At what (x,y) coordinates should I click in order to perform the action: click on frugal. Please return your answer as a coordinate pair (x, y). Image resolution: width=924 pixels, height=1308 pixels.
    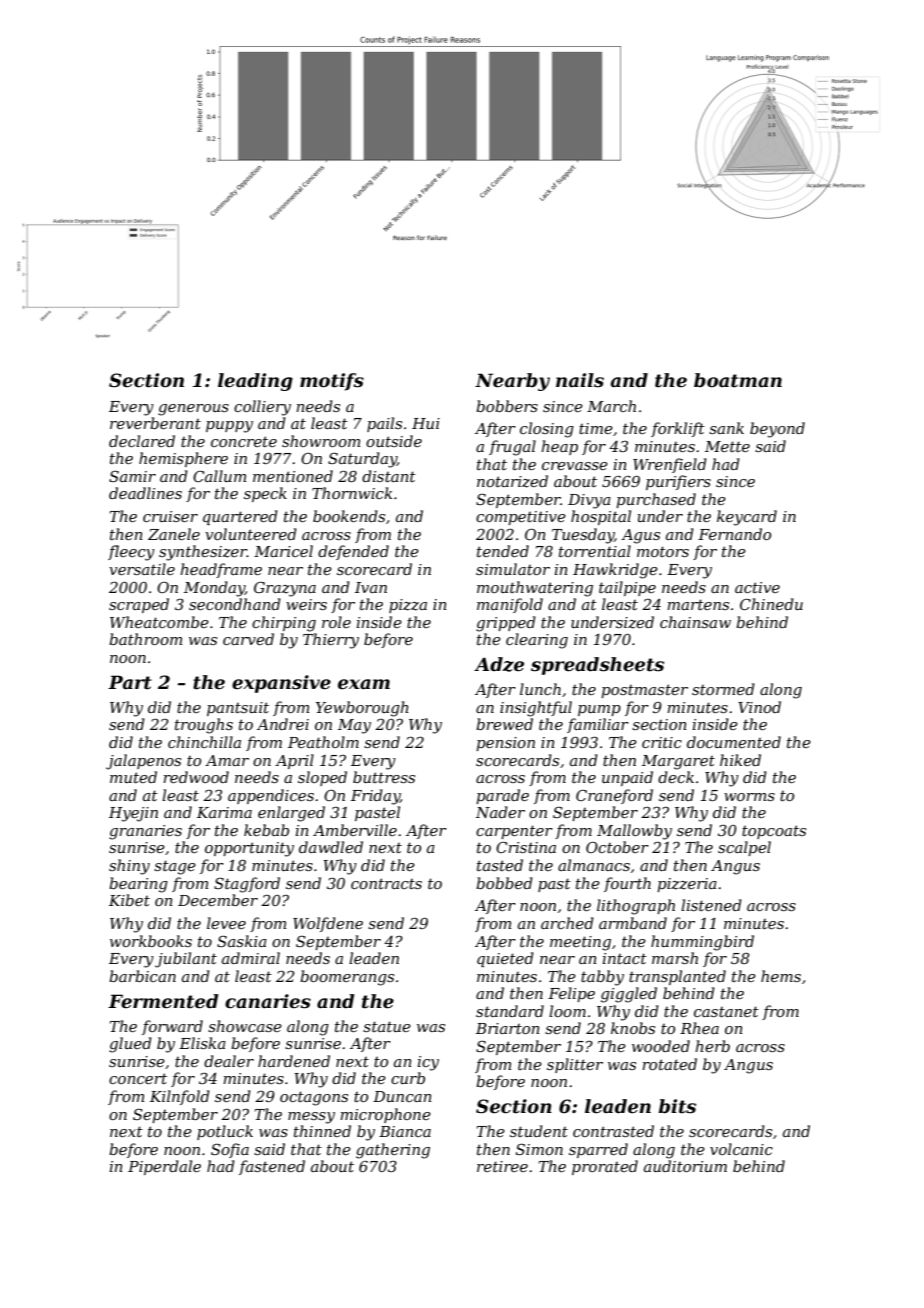
    Looking at the image, I should click on (512, 448).
